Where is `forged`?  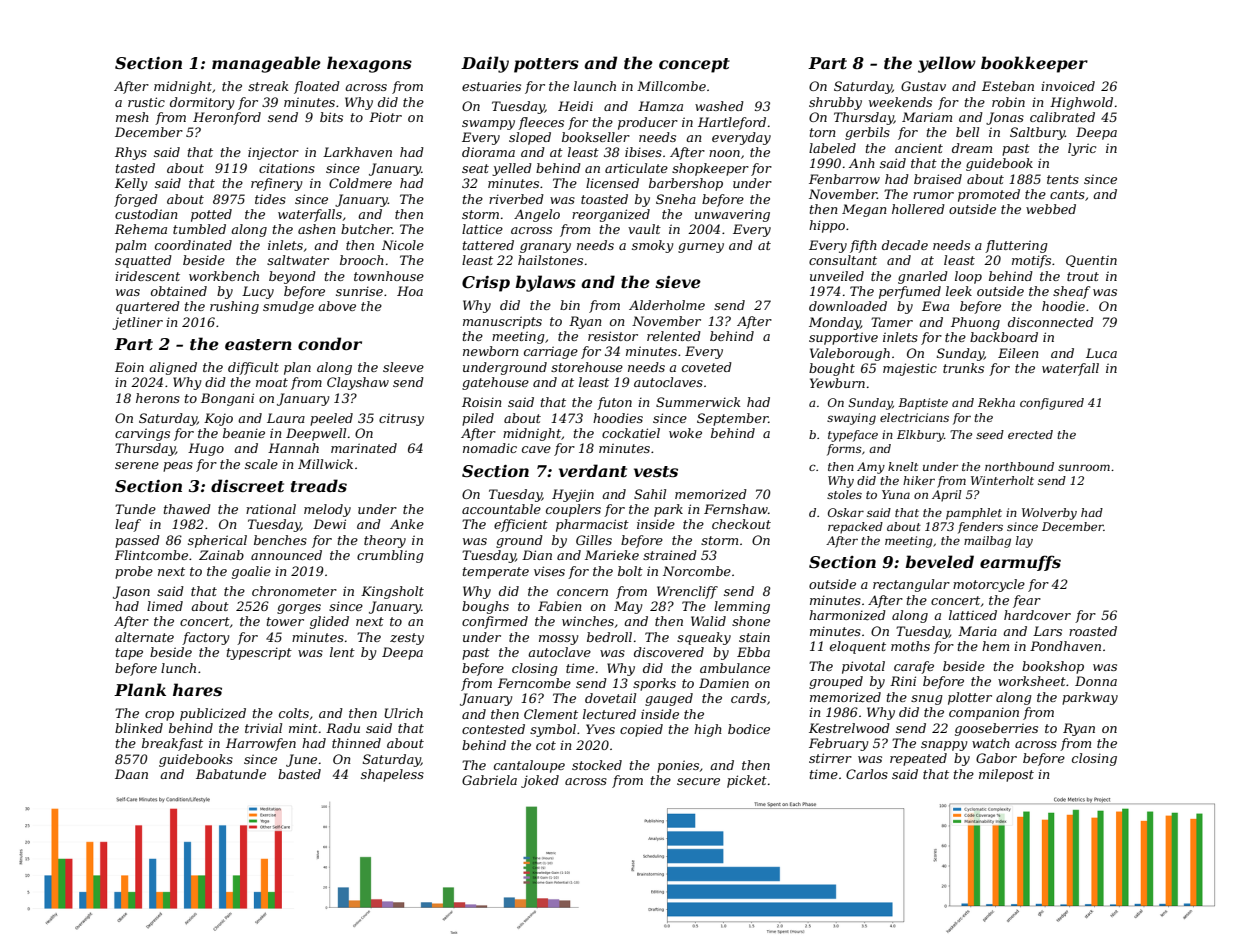
forged is located at coordinates (136, 200).
